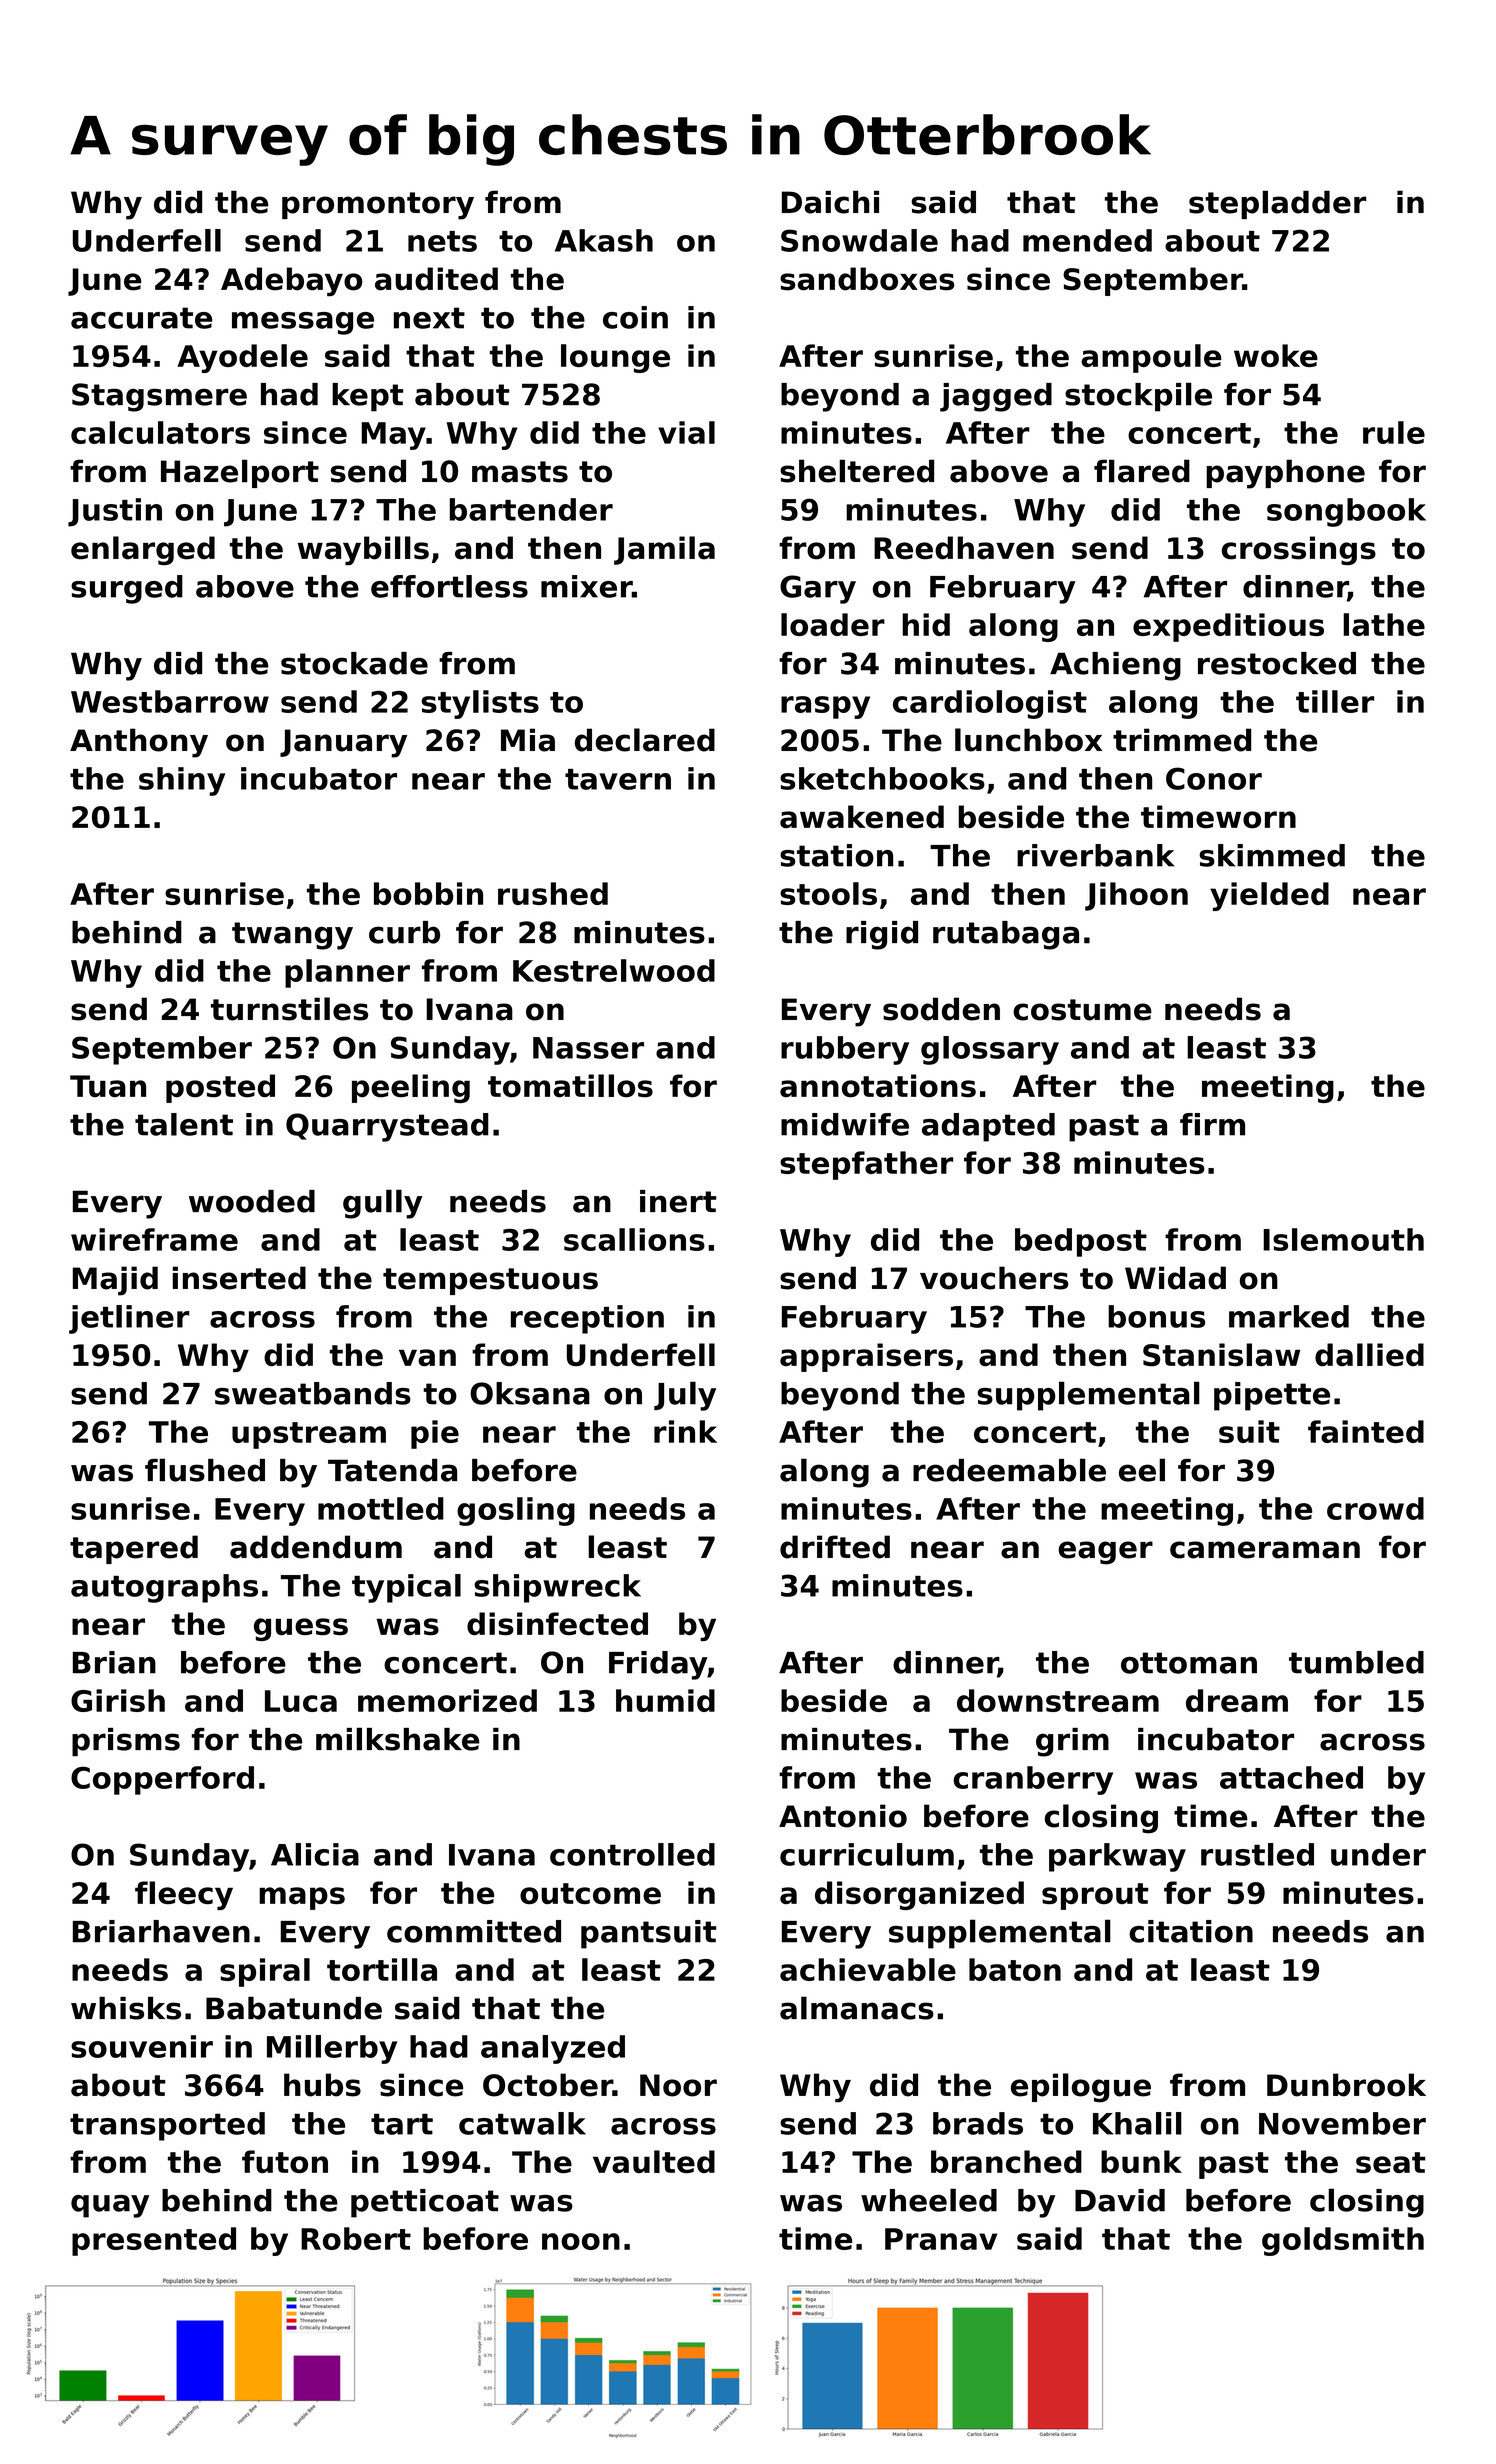 This page has width=1496, height=2464. What do you see at coordinates (664, 550) in the page?
I see `Jamila` at bounding box center [664, 550].
